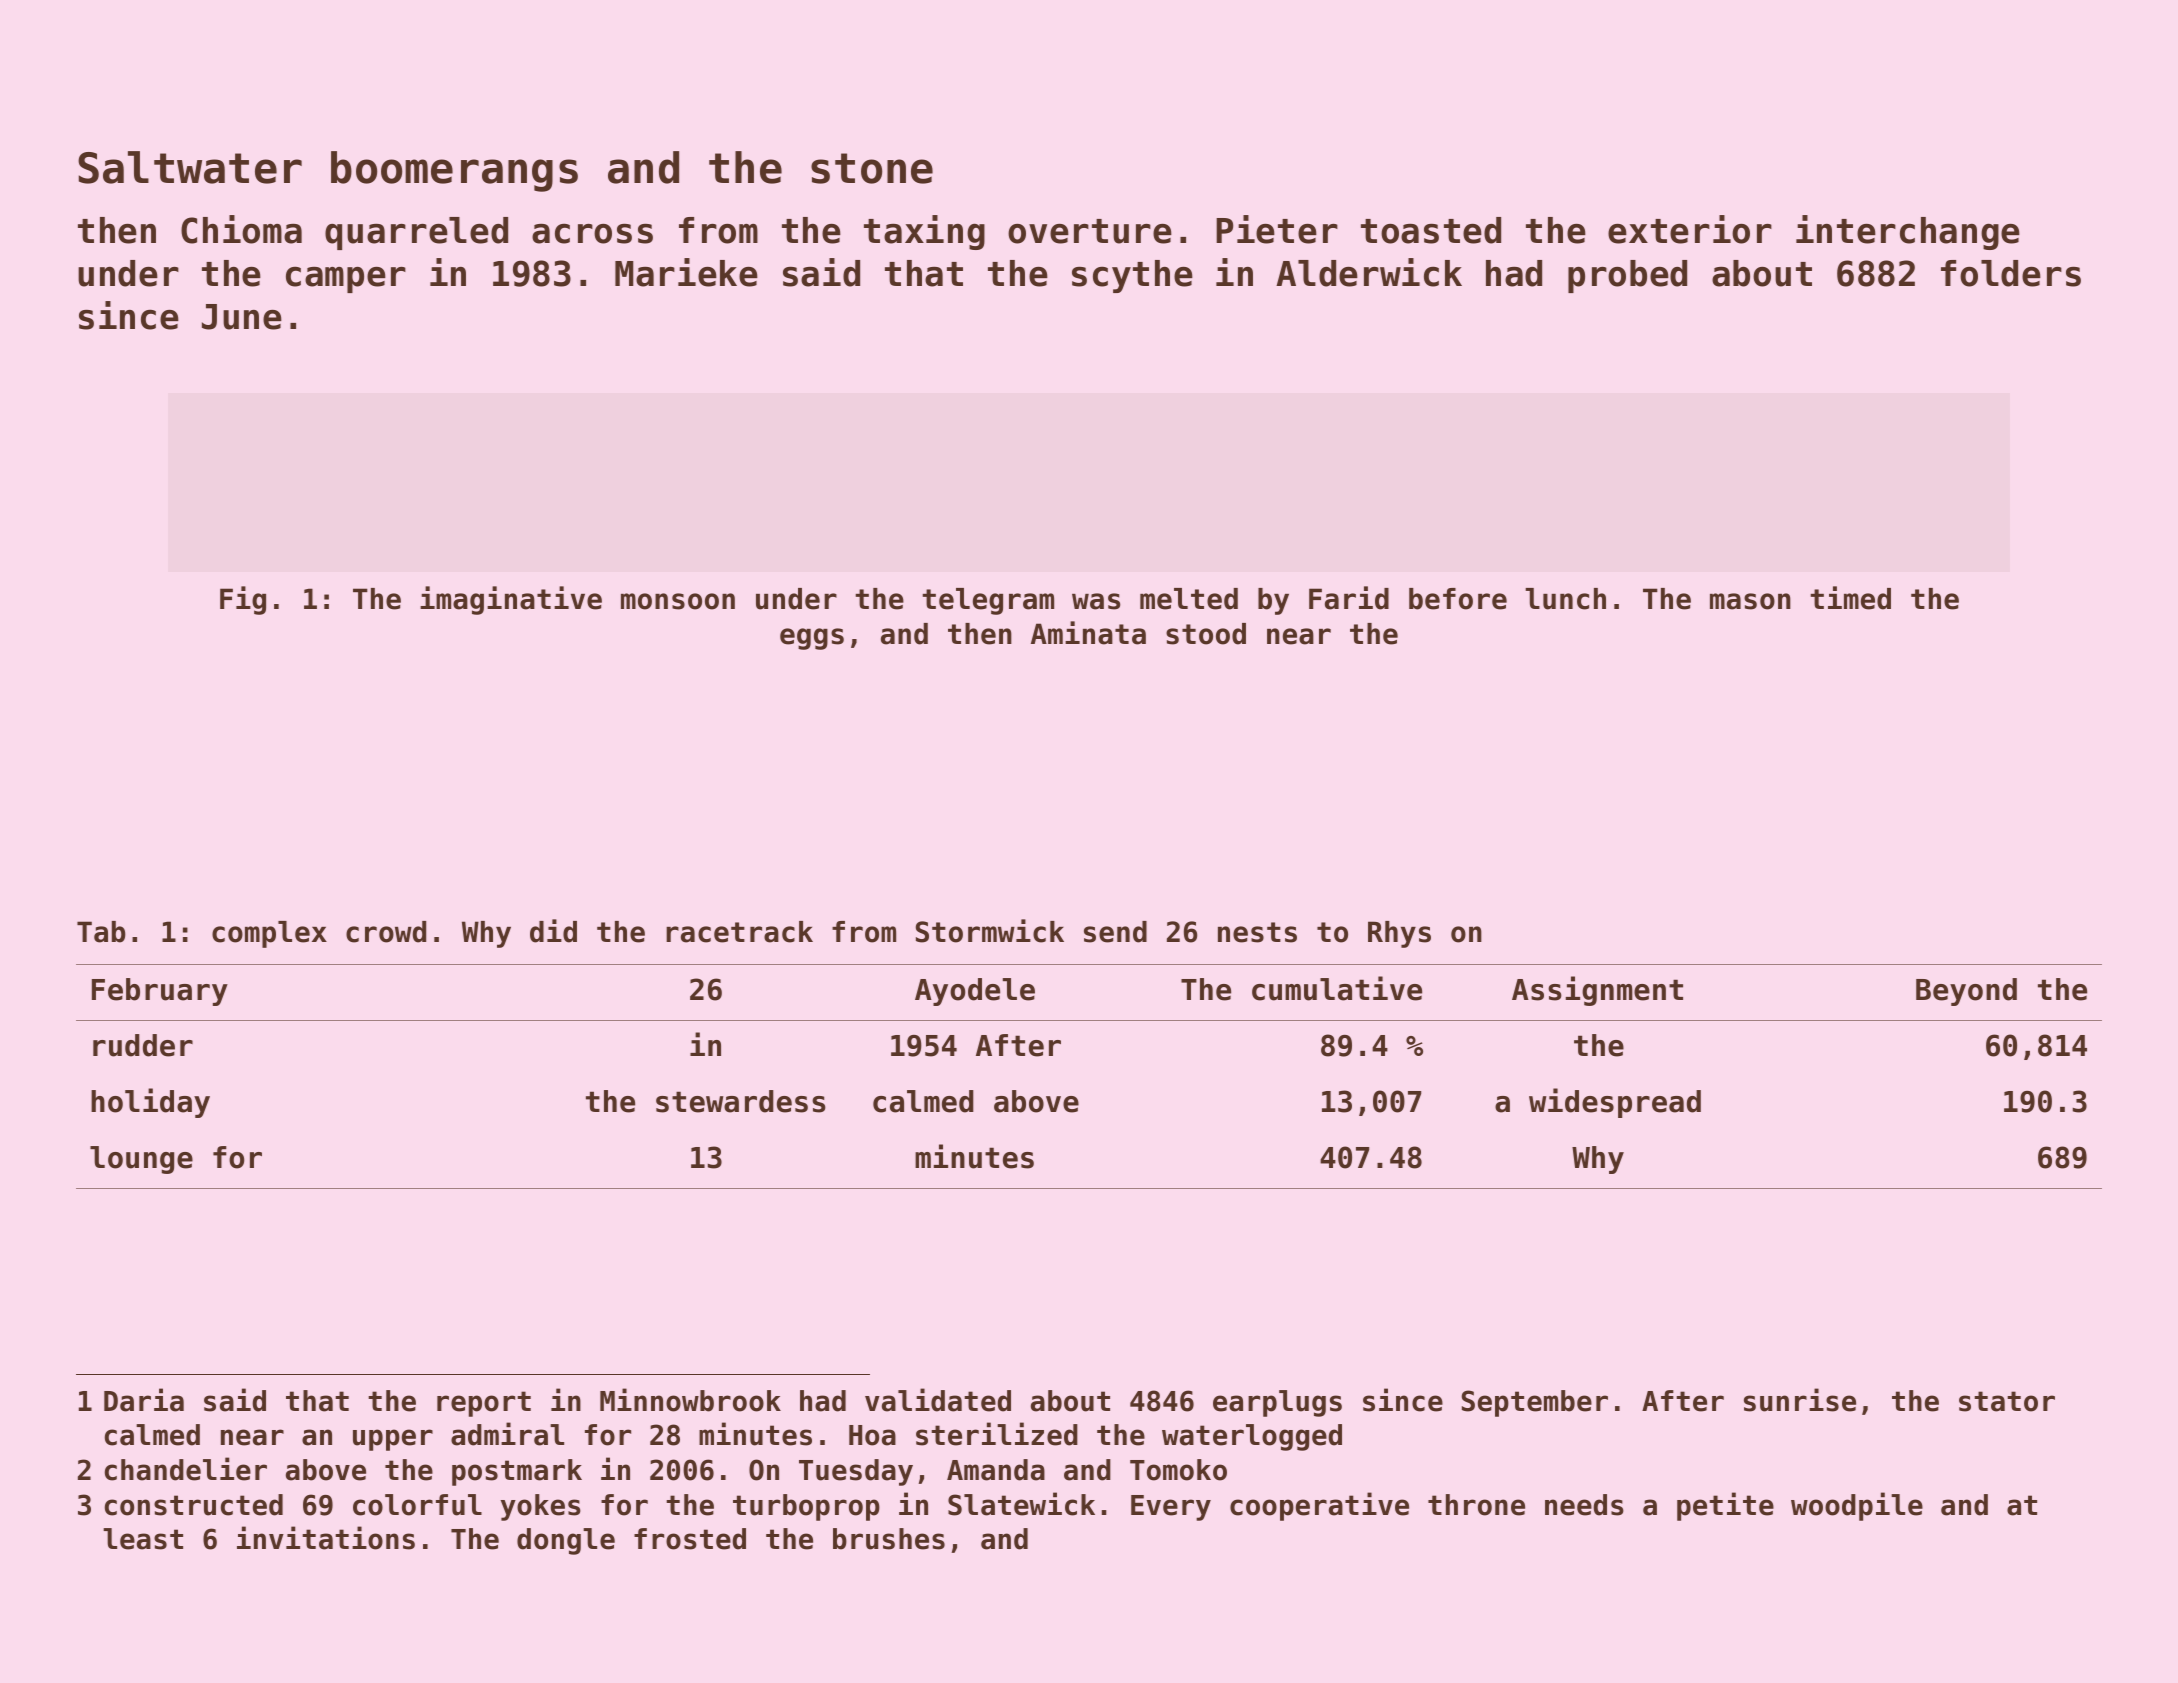 The width and height of the screenshot is (2178, 1683). Describe the element at coordinates (190, 167) in the screenshot. I see `Saltwater` at that location.
